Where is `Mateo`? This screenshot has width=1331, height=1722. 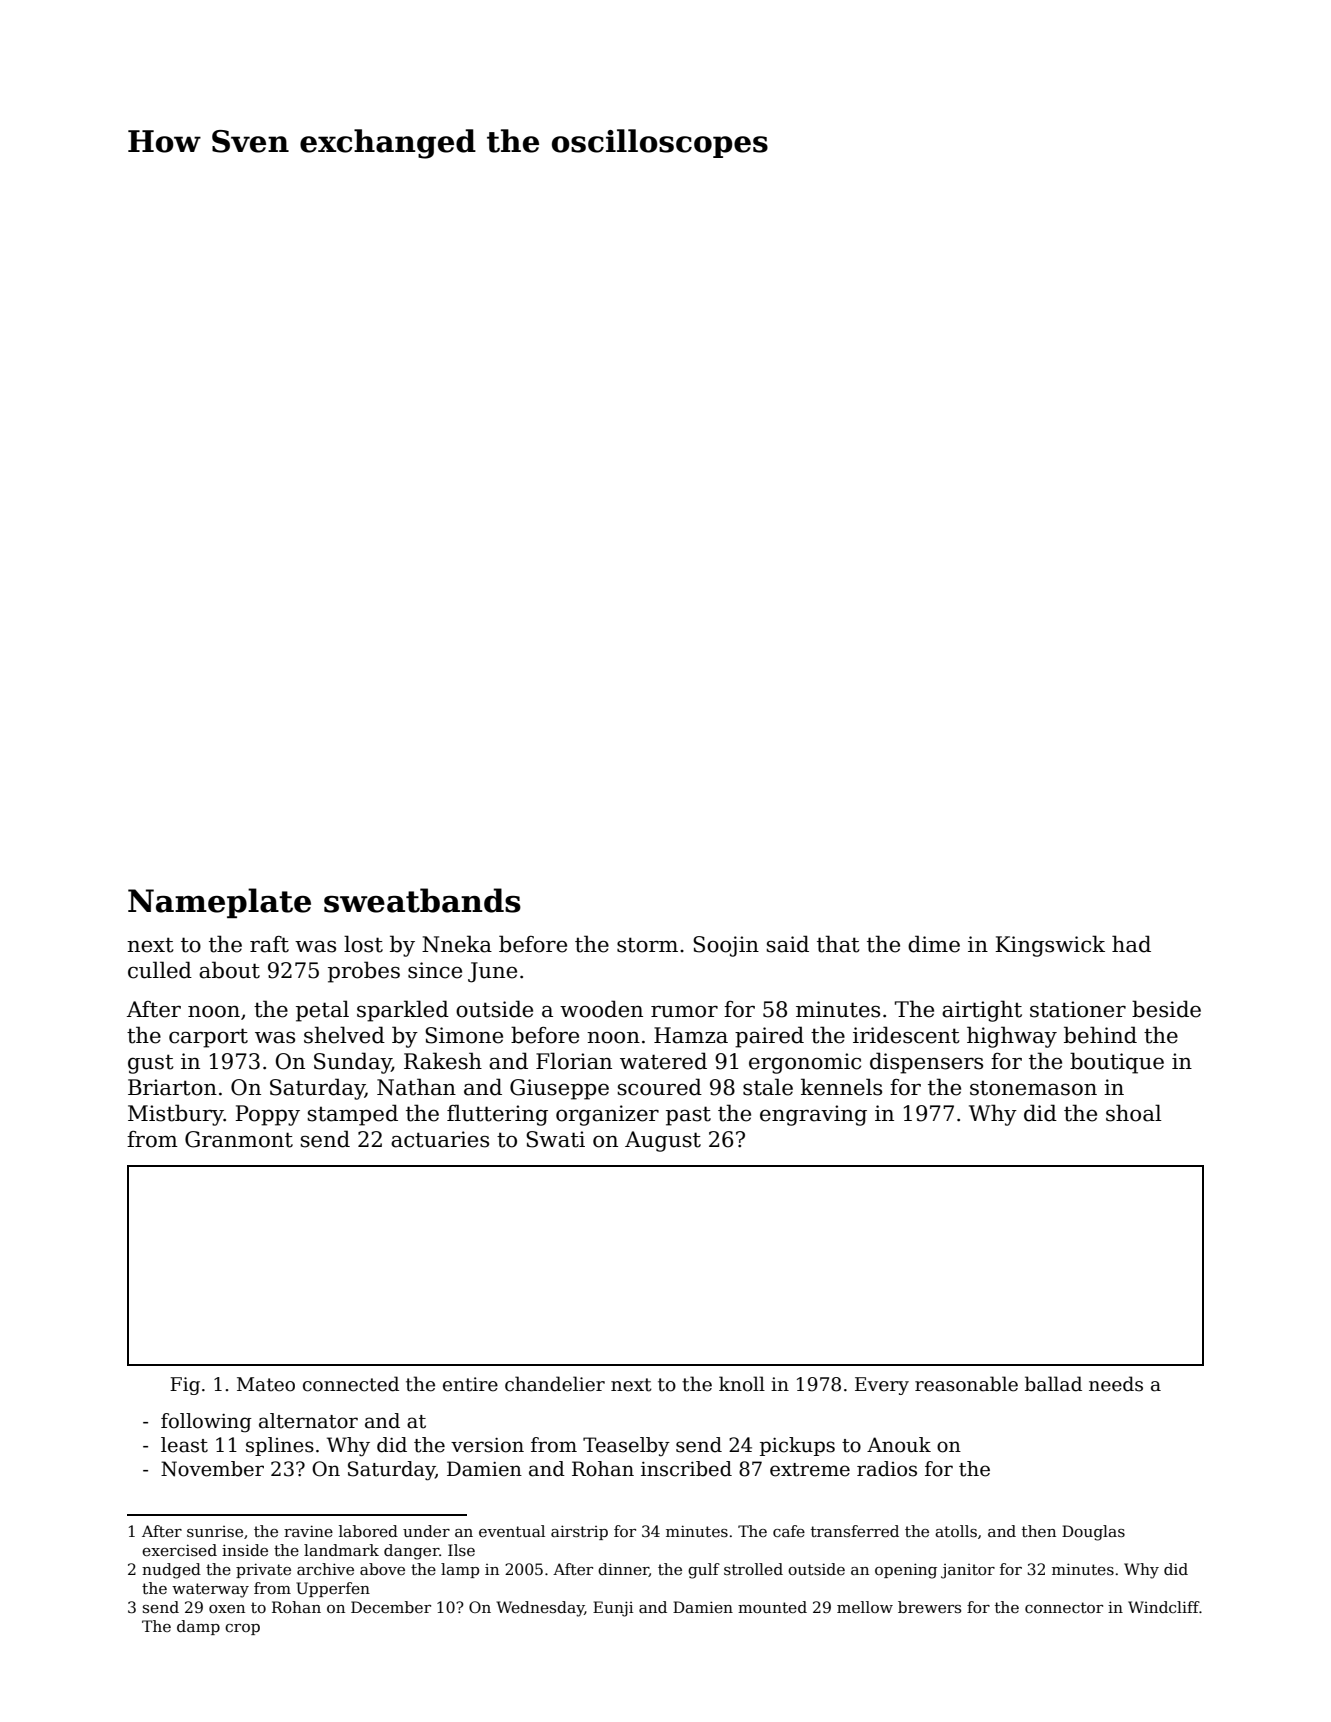 Mateo is located at coordinates (266, 1384).
